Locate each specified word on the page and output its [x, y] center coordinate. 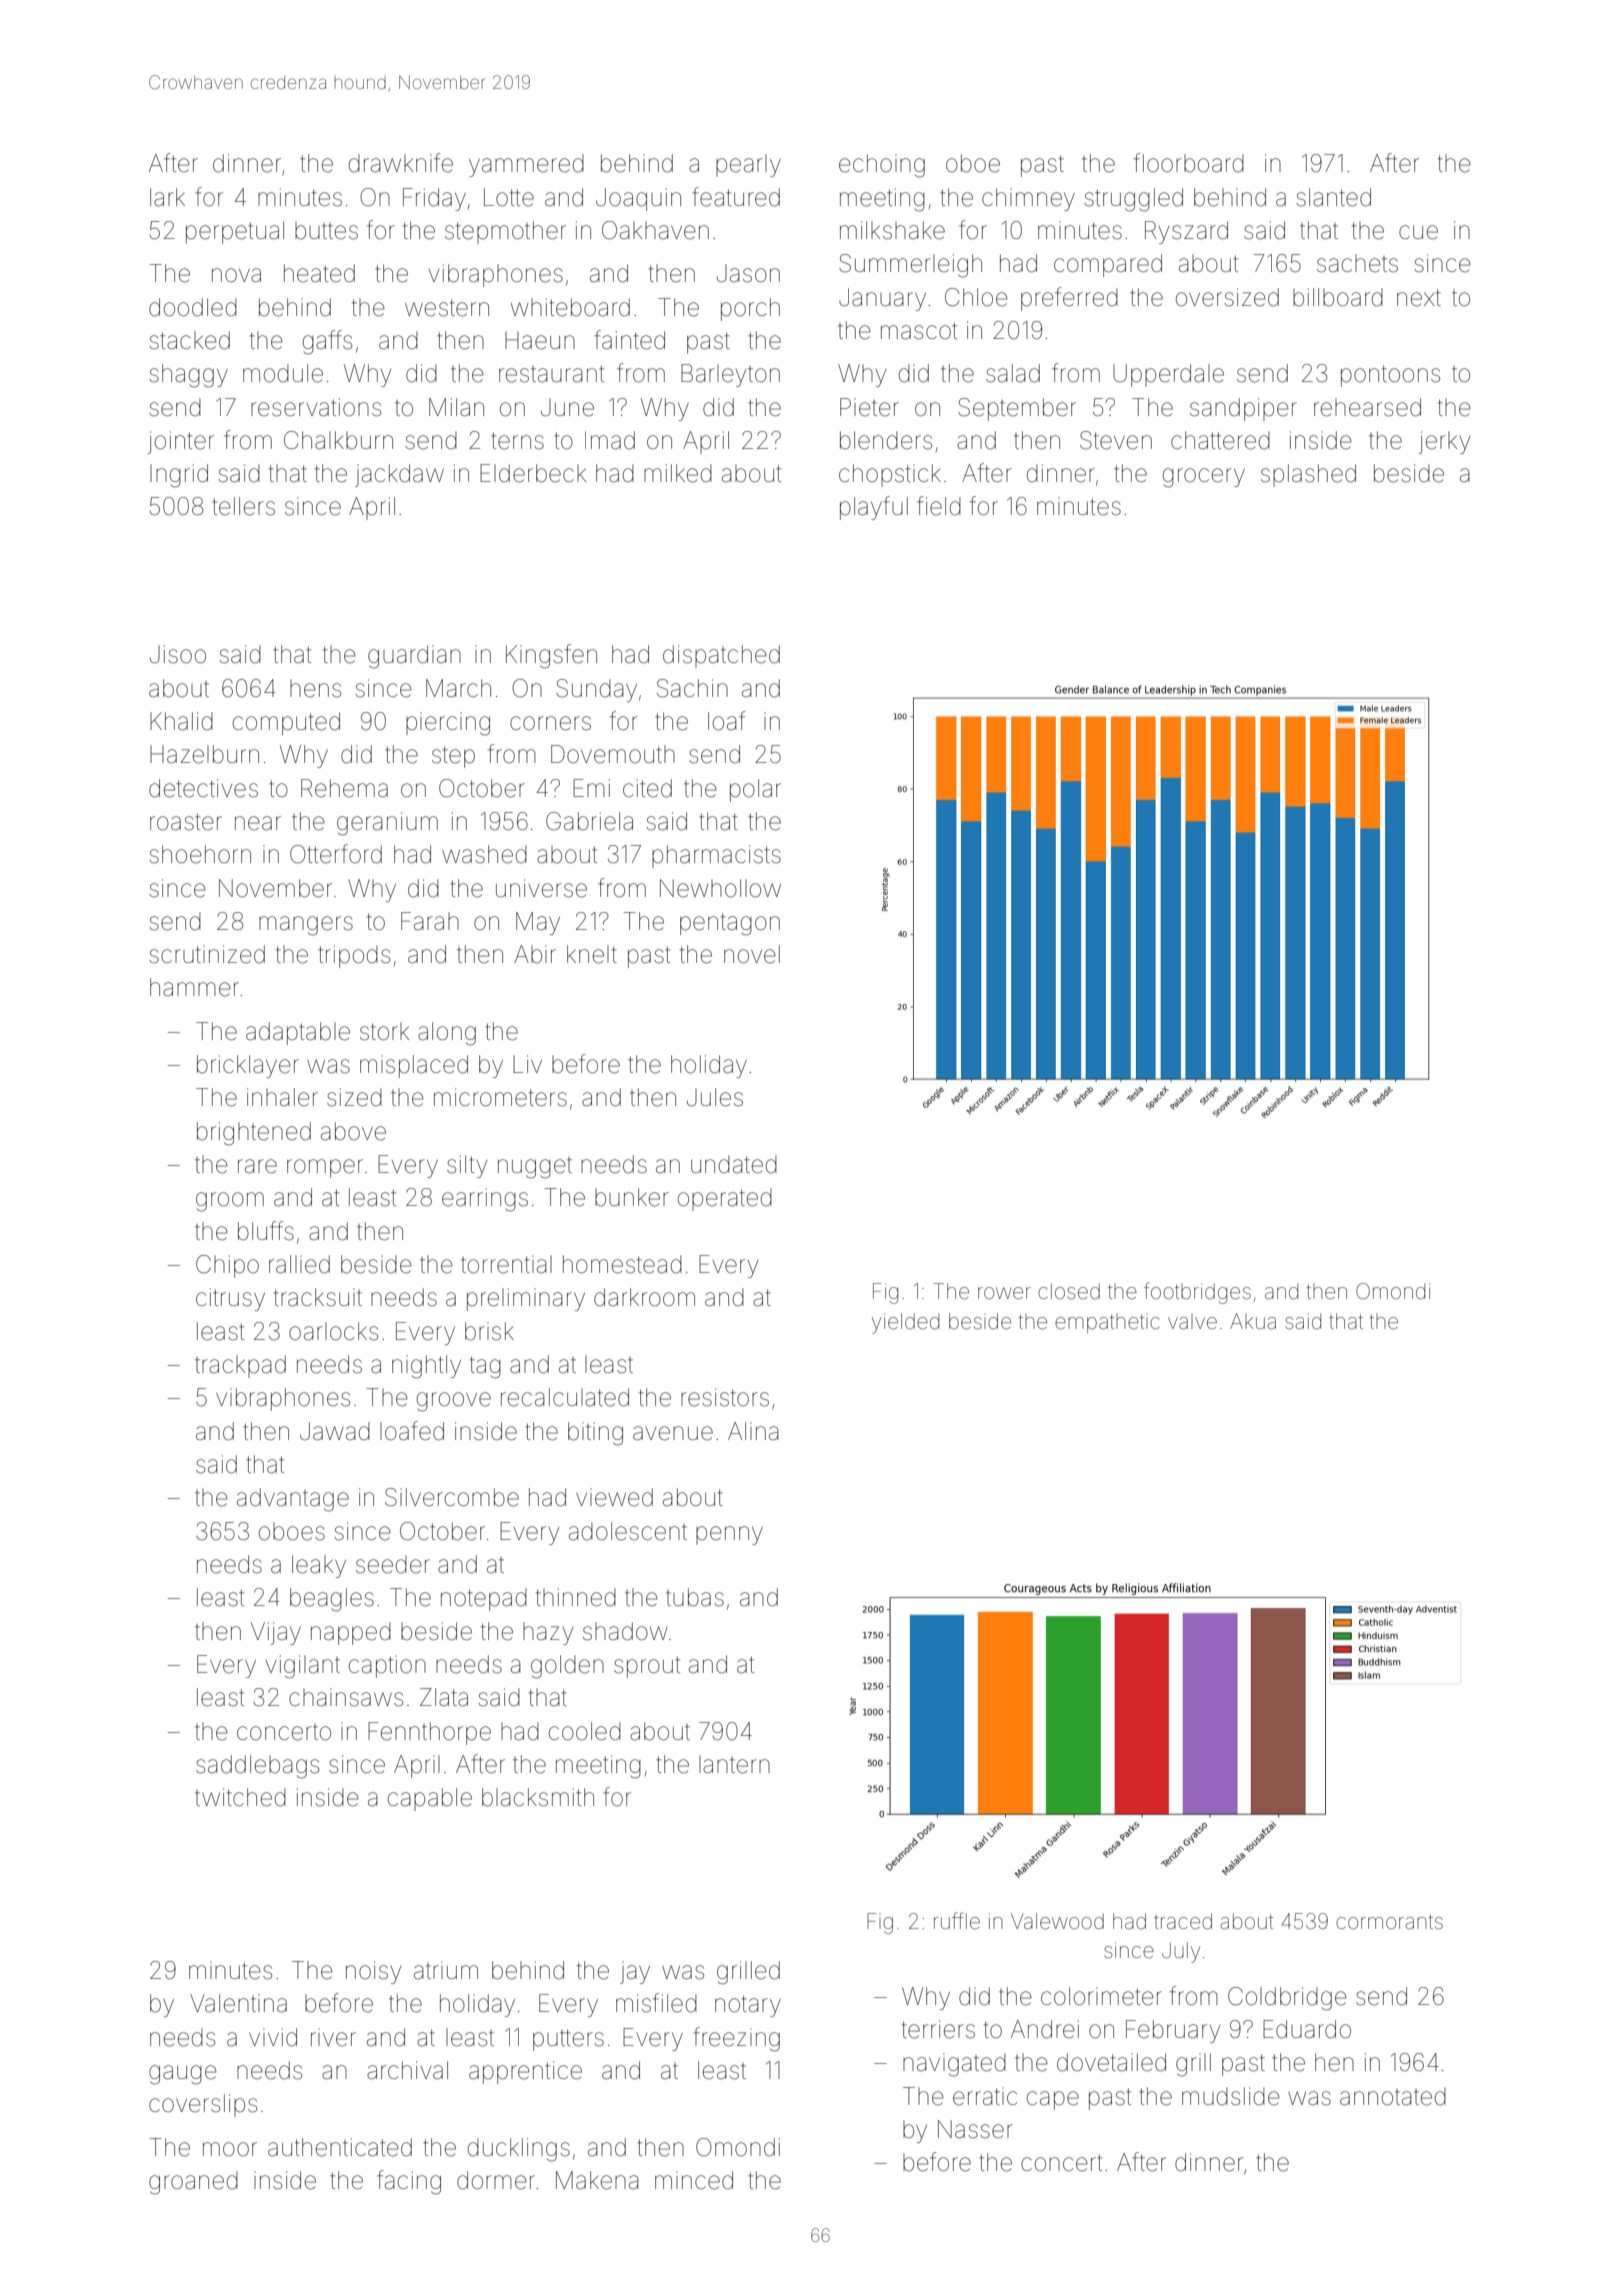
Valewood [1057, 1921]
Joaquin [638, 199]
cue [1418, 232]
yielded [905, 1323]
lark [167, 197]
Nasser [975, 2129]
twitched [240, 1797]
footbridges [1197, 1293]
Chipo [227, 1266]
